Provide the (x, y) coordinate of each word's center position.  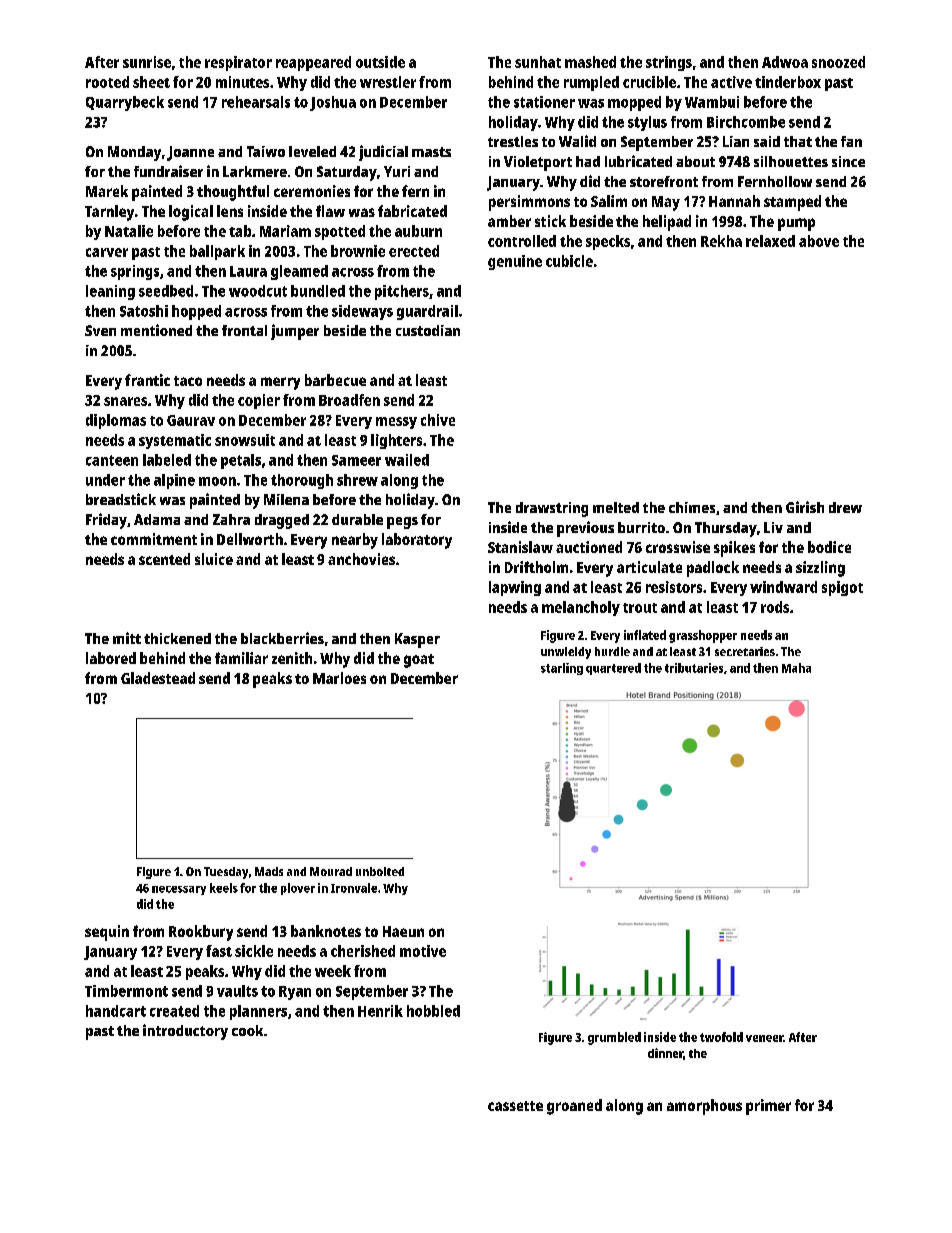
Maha (796, 668)
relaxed (770, 241)
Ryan (295, 993)
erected (414, 251)
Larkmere (255, 171)
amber (509, 221)
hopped (196, 312)
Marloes (339, 678)
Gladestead (158, 678)
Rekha (721, 241)
